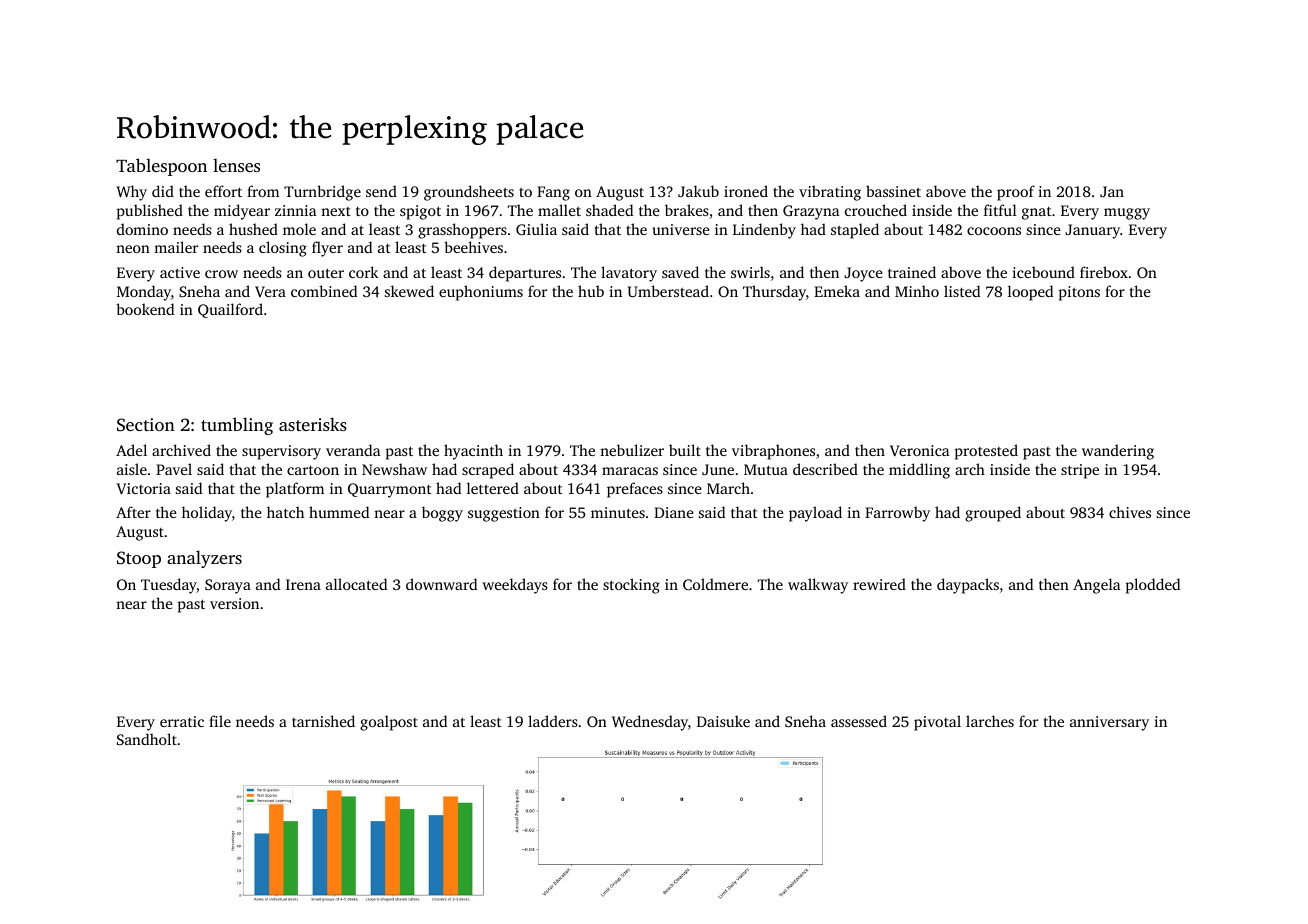  I want to click on ladders, so click(553, 721).
